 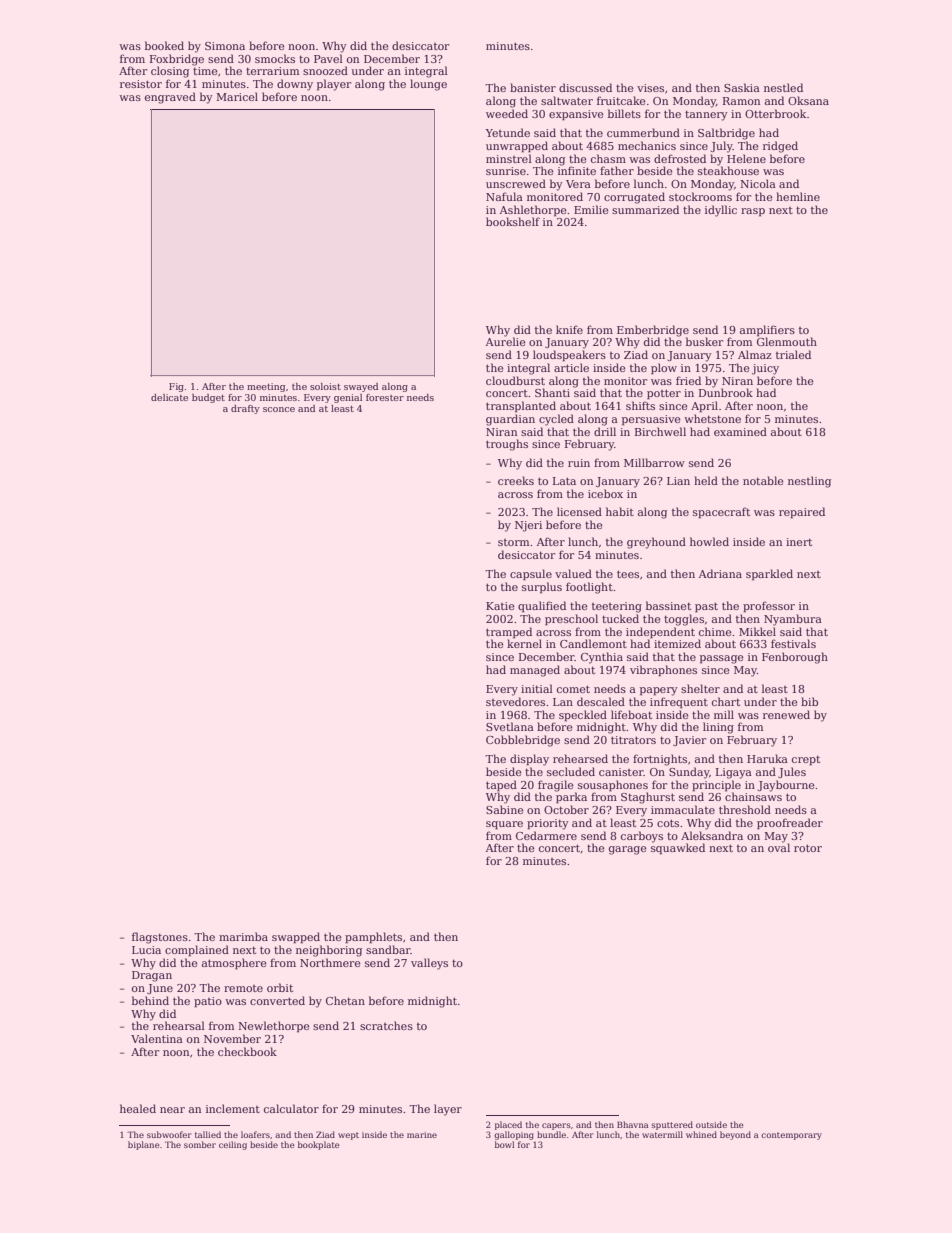 What do you see at coordinates (798, 196) in the screenshot?
I see `hemline` at bounding box center [798, 196].
